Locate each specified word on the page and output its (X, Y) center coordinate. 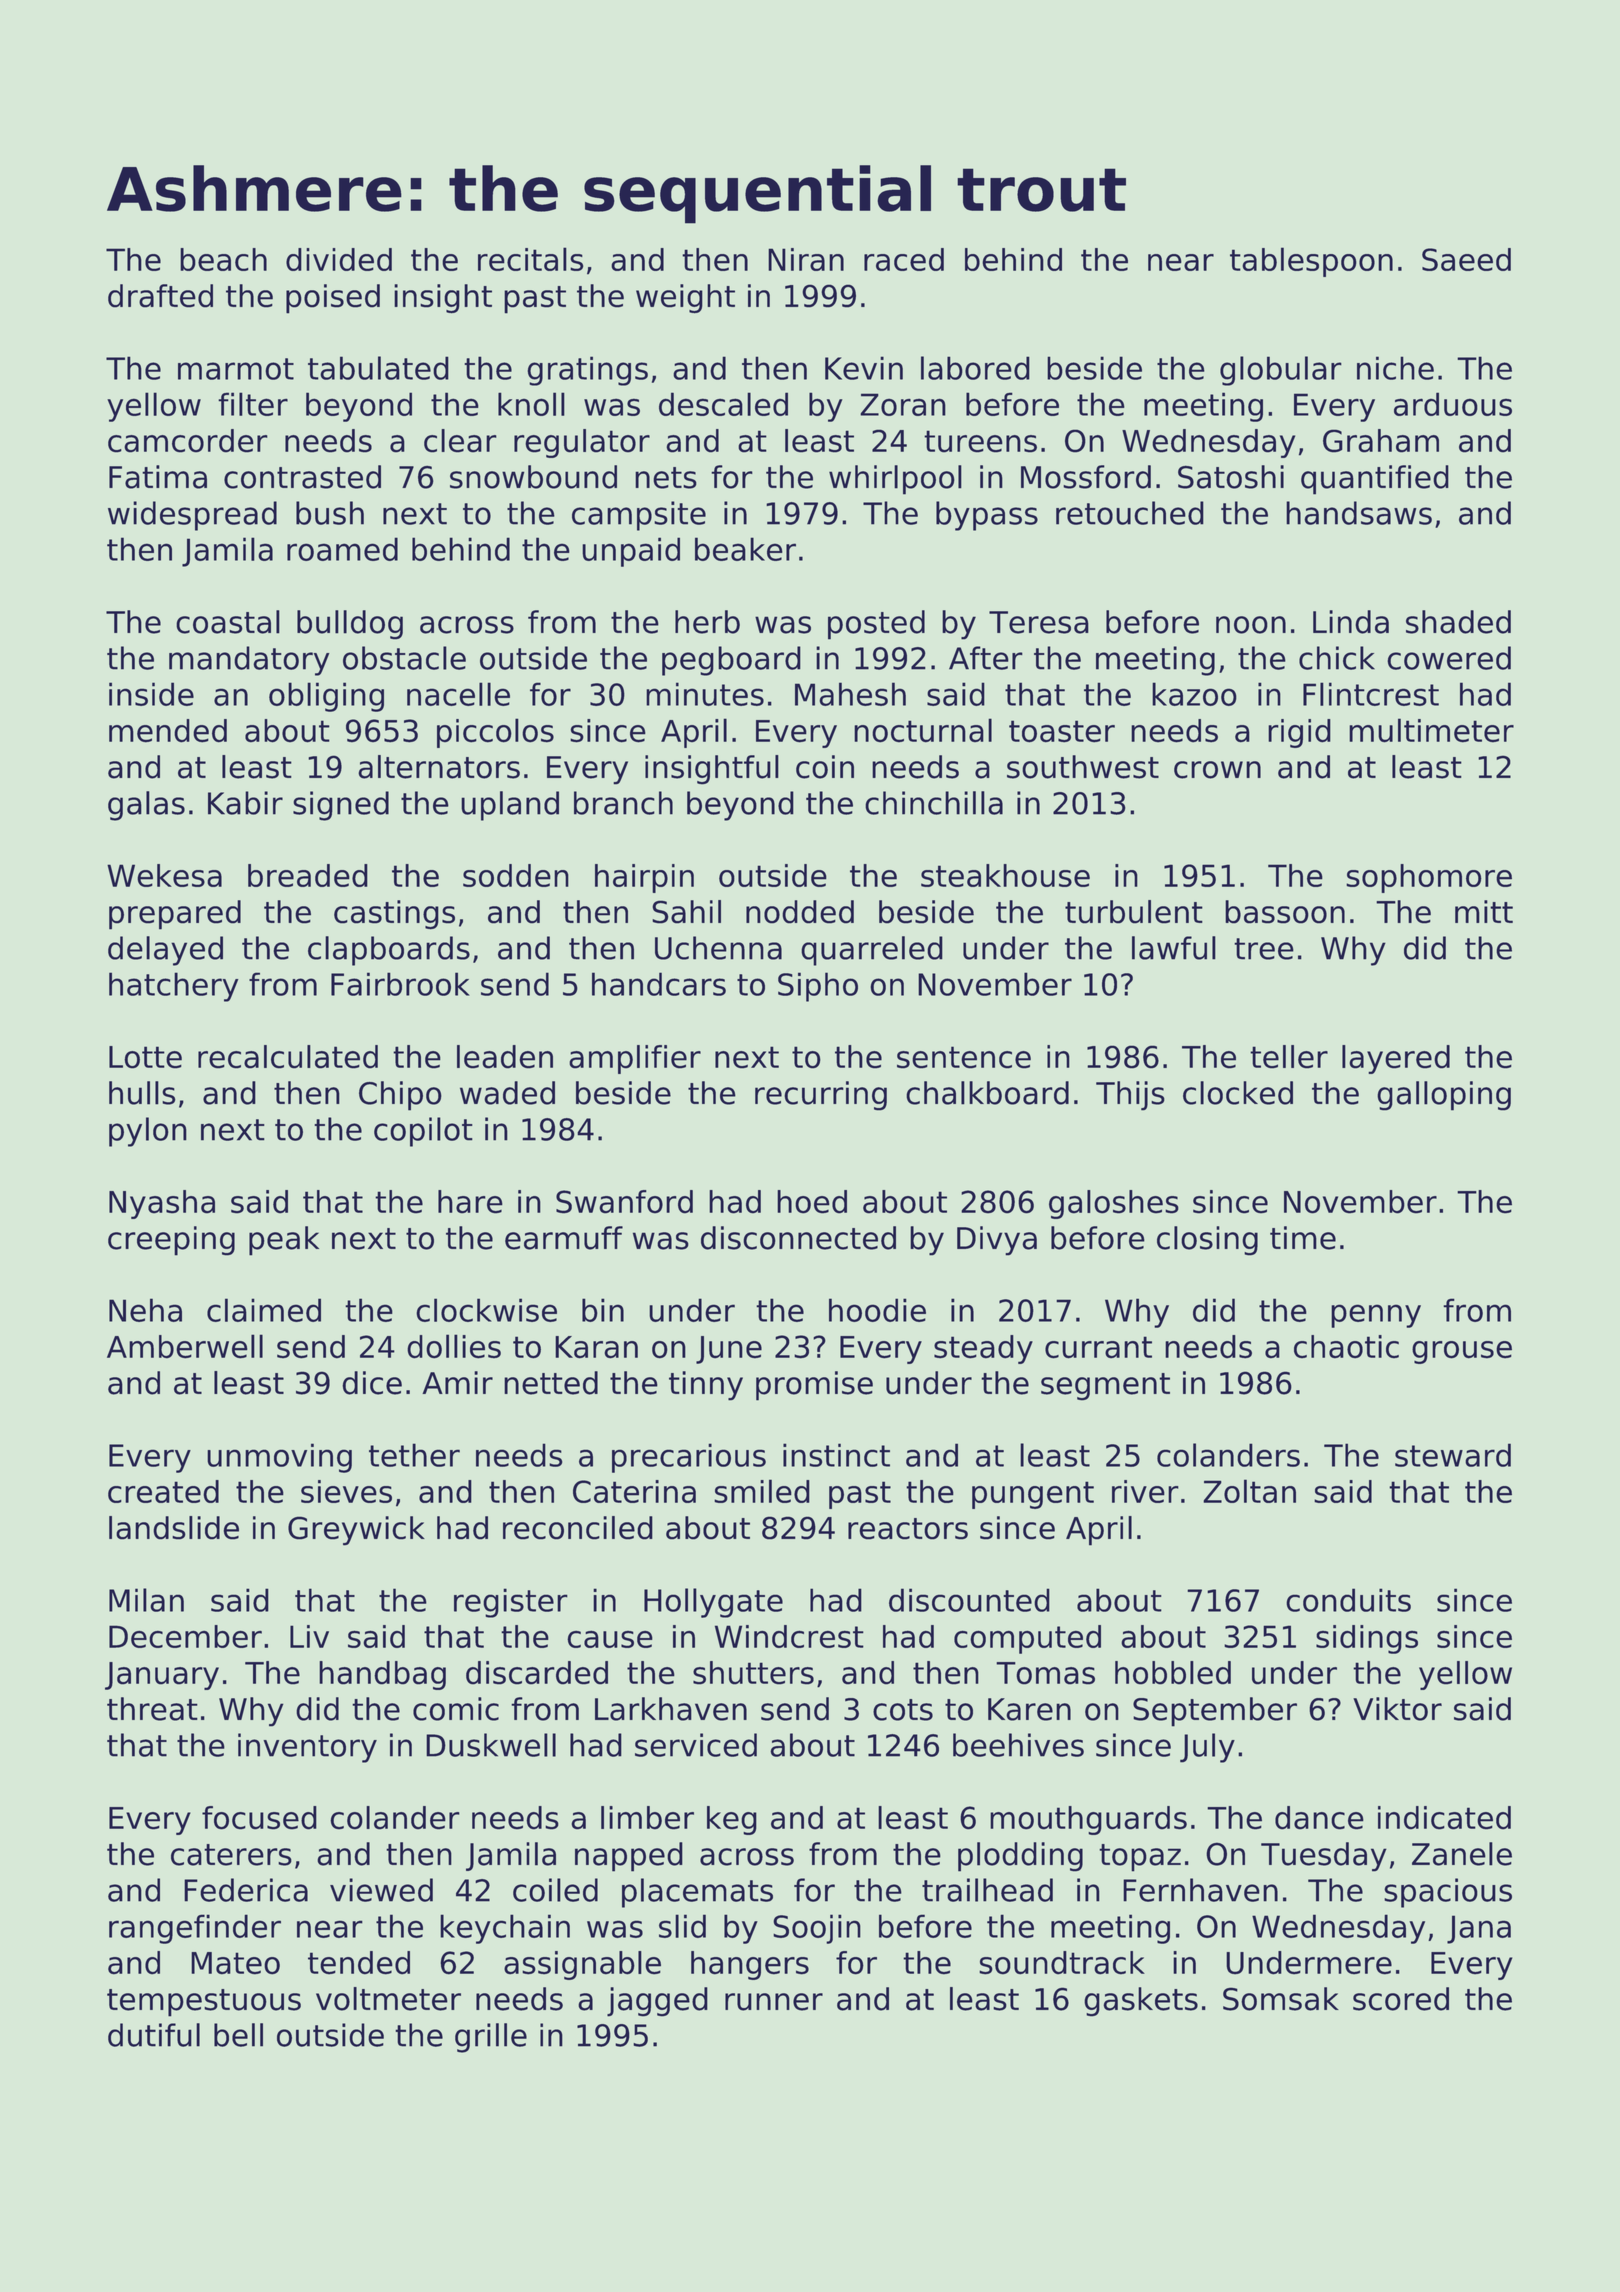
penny (1376, 1316)
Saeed (1466, 259)
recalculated (288, 1057)
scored (1401, 1999)
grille (491, 2038)
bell (238, 2035)
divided (339, 259)
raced (904, 259)
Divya (997, 1241)
